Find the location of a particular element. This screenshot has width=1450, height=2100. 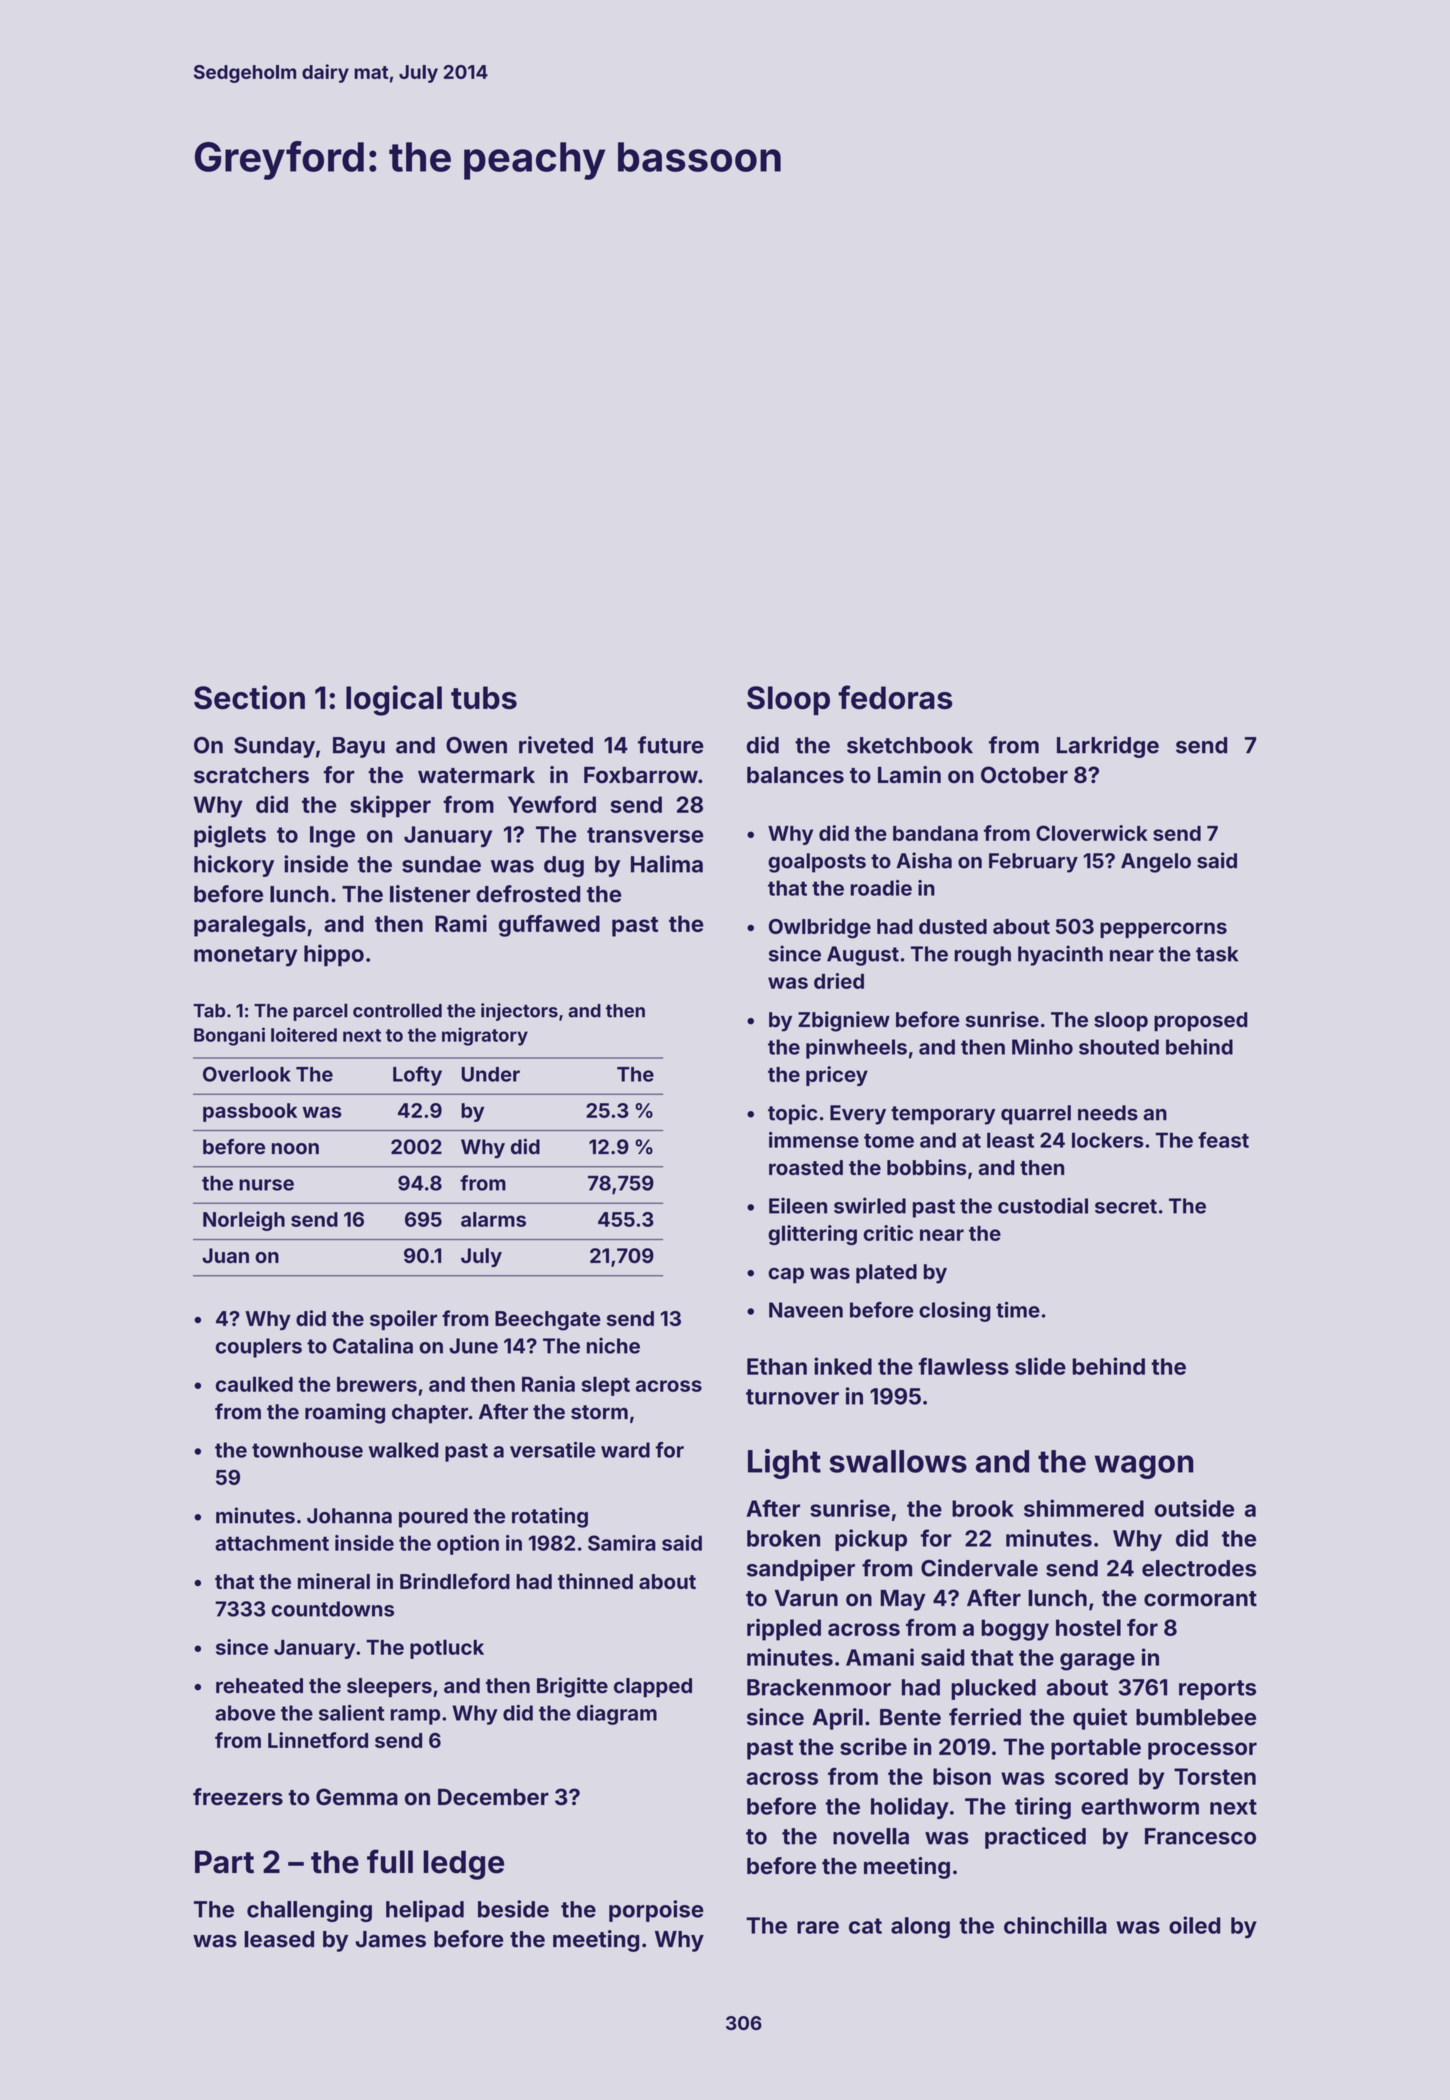

full is located at coordinates (390, 1861).
